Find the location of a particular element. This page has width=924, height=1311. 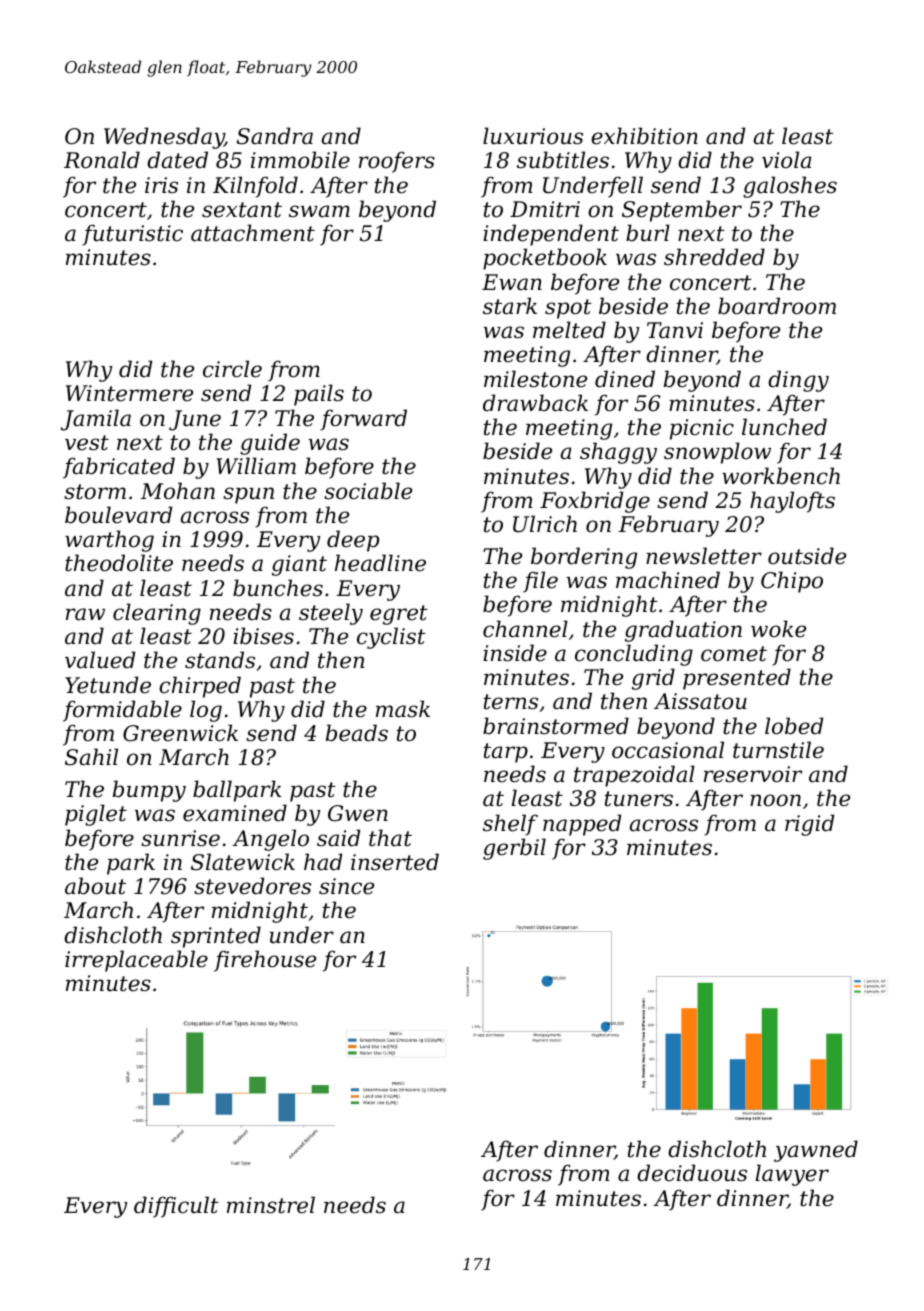

firehouse is located at coordinates (265, 961).
